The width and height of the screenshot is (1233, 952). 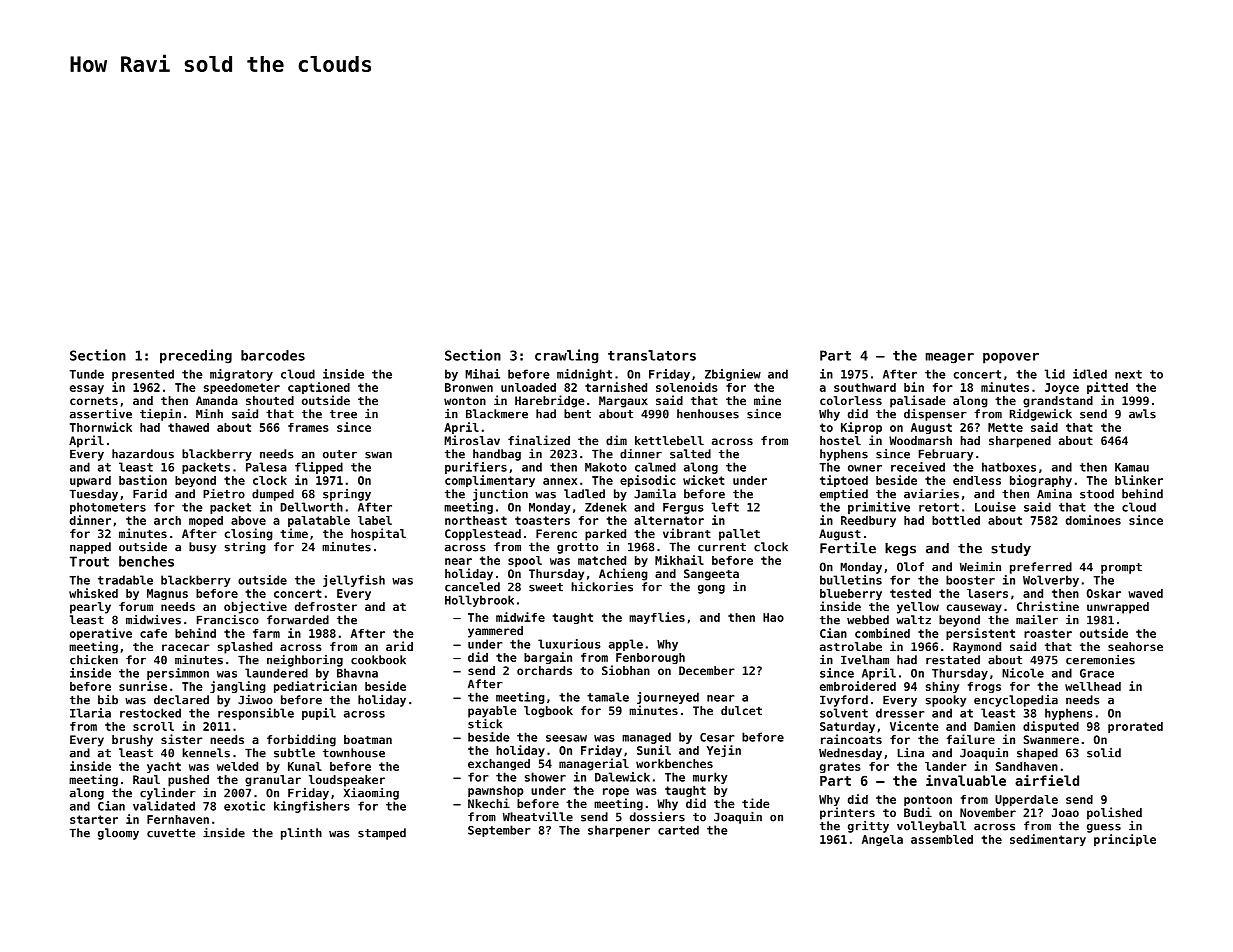 What do you see at coordinates (89, 561) in the screenshot?
I see `Trout` at bounding box center [89, 561].
